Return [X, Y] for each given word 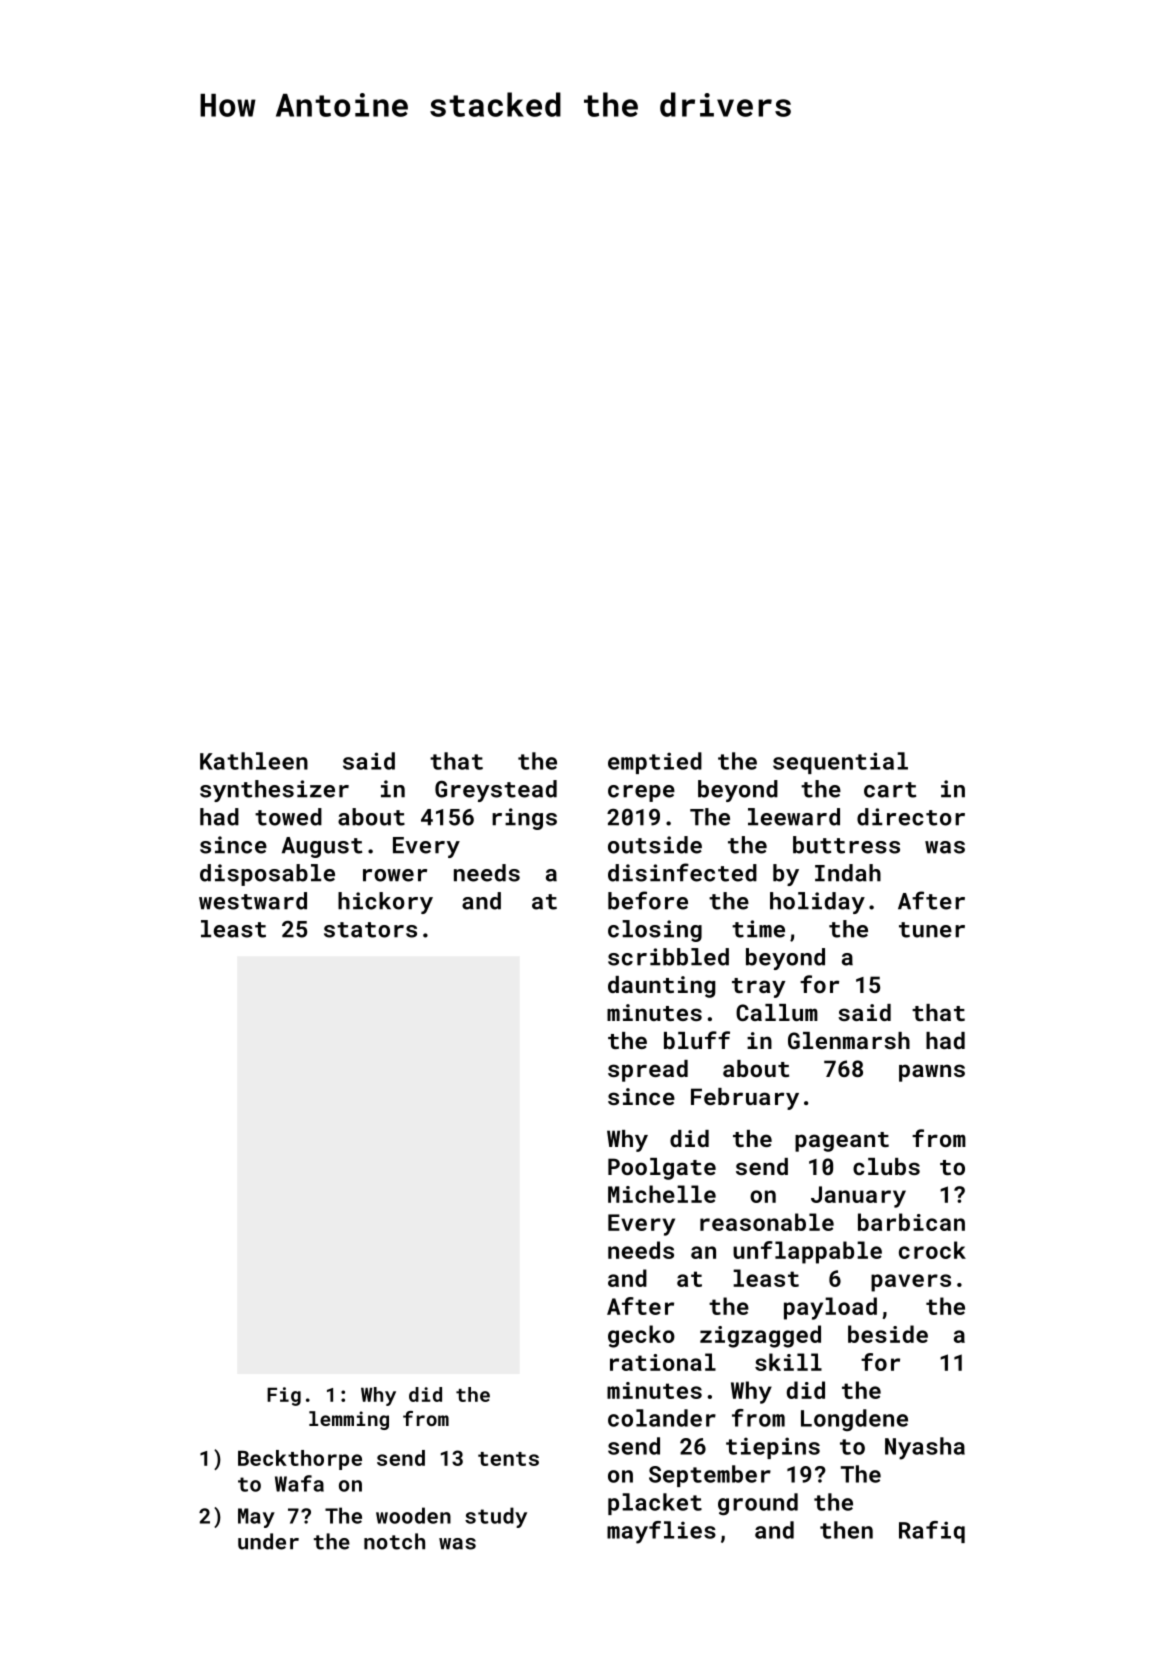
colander [662, 1418]
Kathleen [254, 761]
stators [370, 930]
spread [648, 1071]
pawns [932, 1073]
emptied [655, 763]
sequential [840, 763]
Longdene [854, 1420]
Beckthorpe [300, 1460]
